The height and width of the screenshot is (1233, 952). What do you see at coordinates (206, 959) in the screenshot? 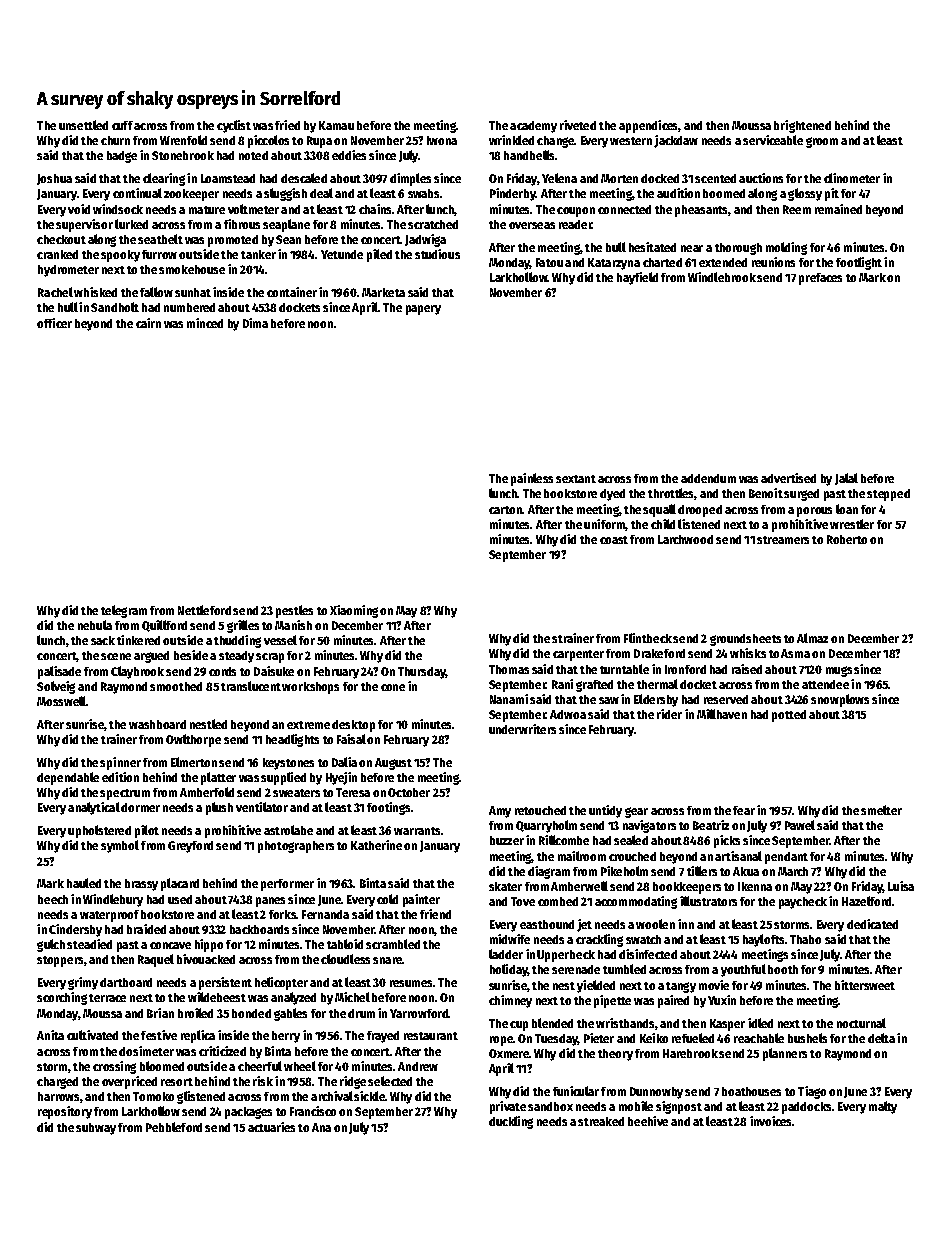
I see `bivouacked` at bounding box center [206, 959].
